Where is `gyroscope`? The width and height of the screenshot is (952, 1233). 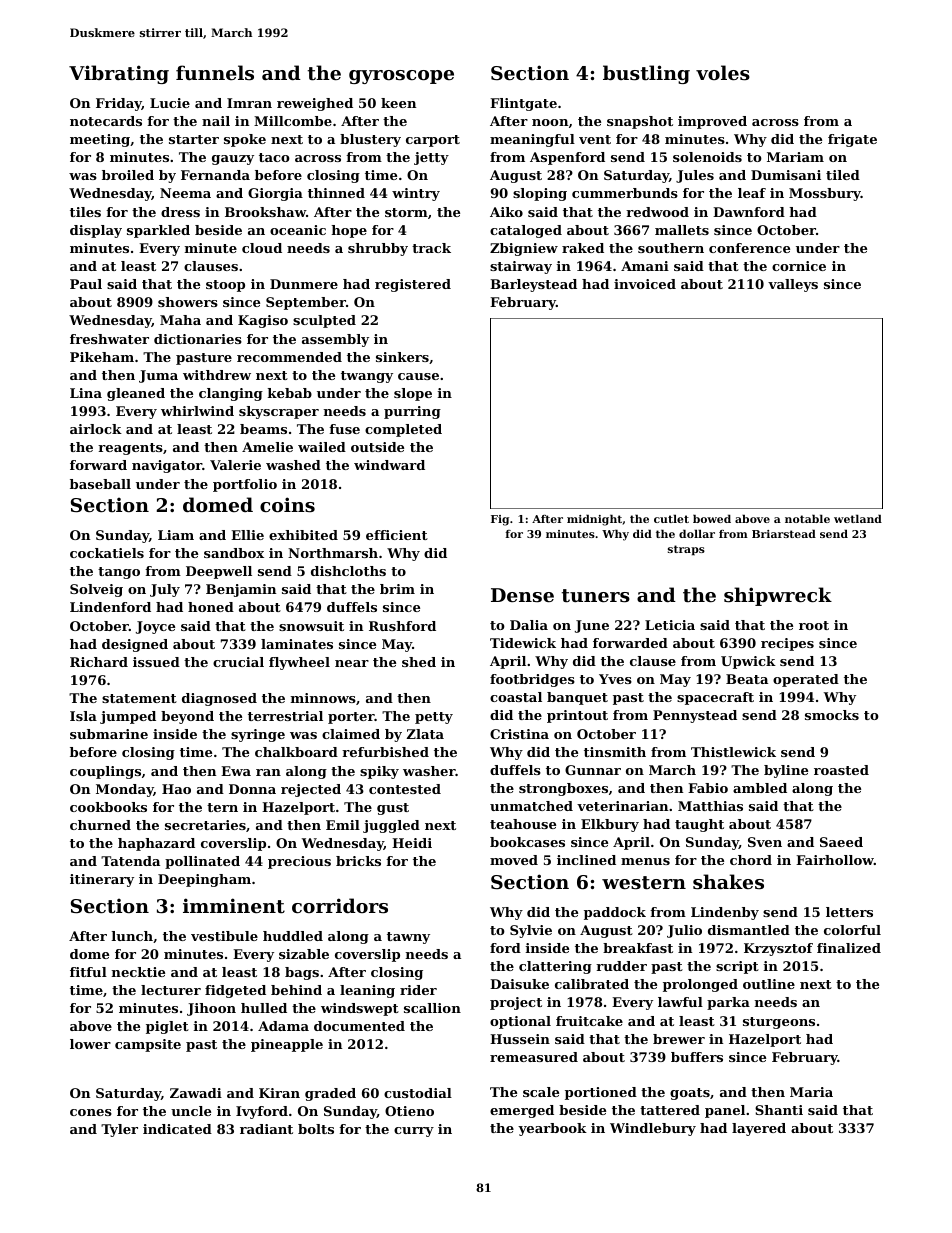
gyroscope is located at coordinates (401, 77).
